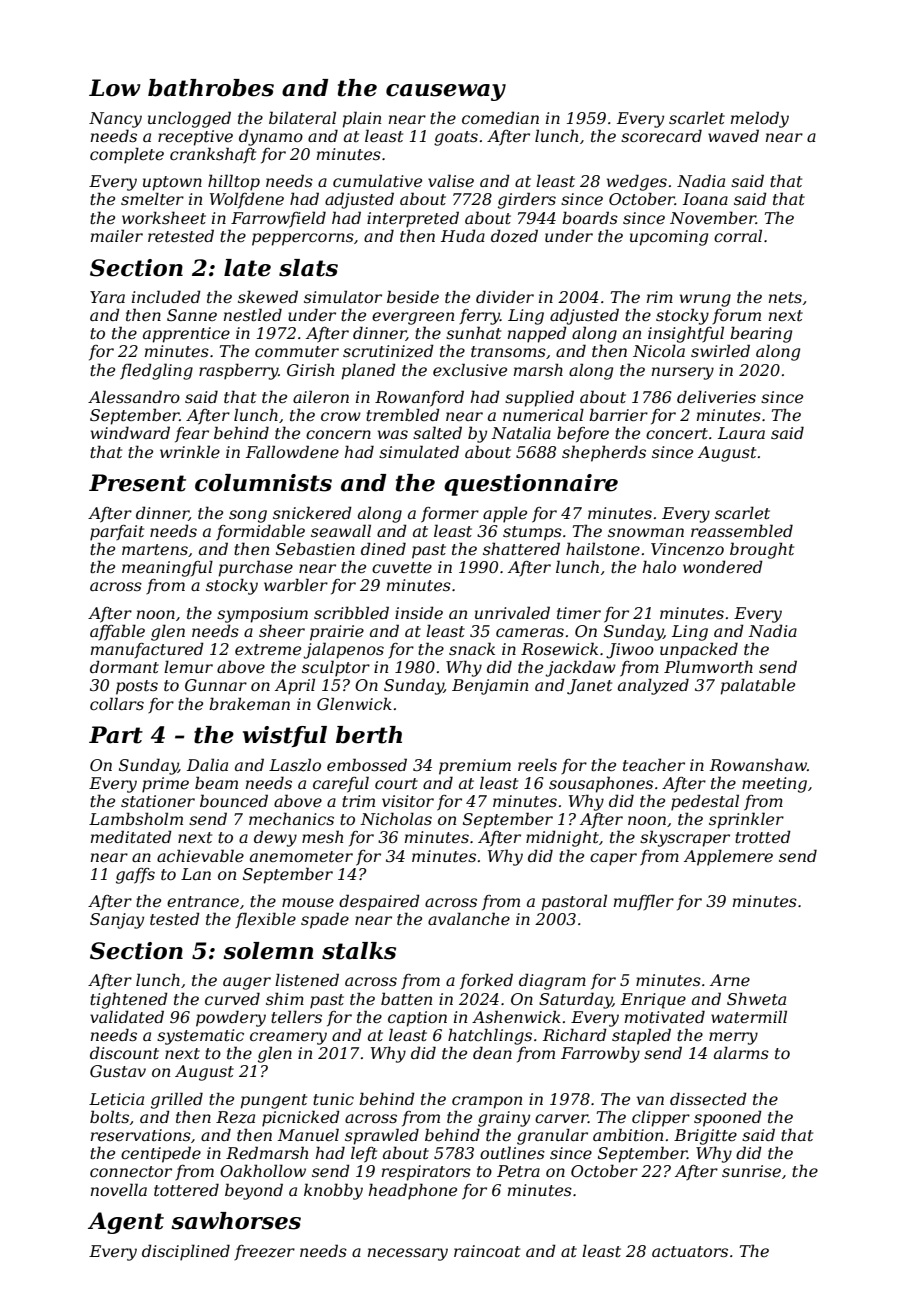 This screenshot has height=1316, width=908. Describe the element at coordinates (127, 155) in the screenshot. I see `complete` at that location.
